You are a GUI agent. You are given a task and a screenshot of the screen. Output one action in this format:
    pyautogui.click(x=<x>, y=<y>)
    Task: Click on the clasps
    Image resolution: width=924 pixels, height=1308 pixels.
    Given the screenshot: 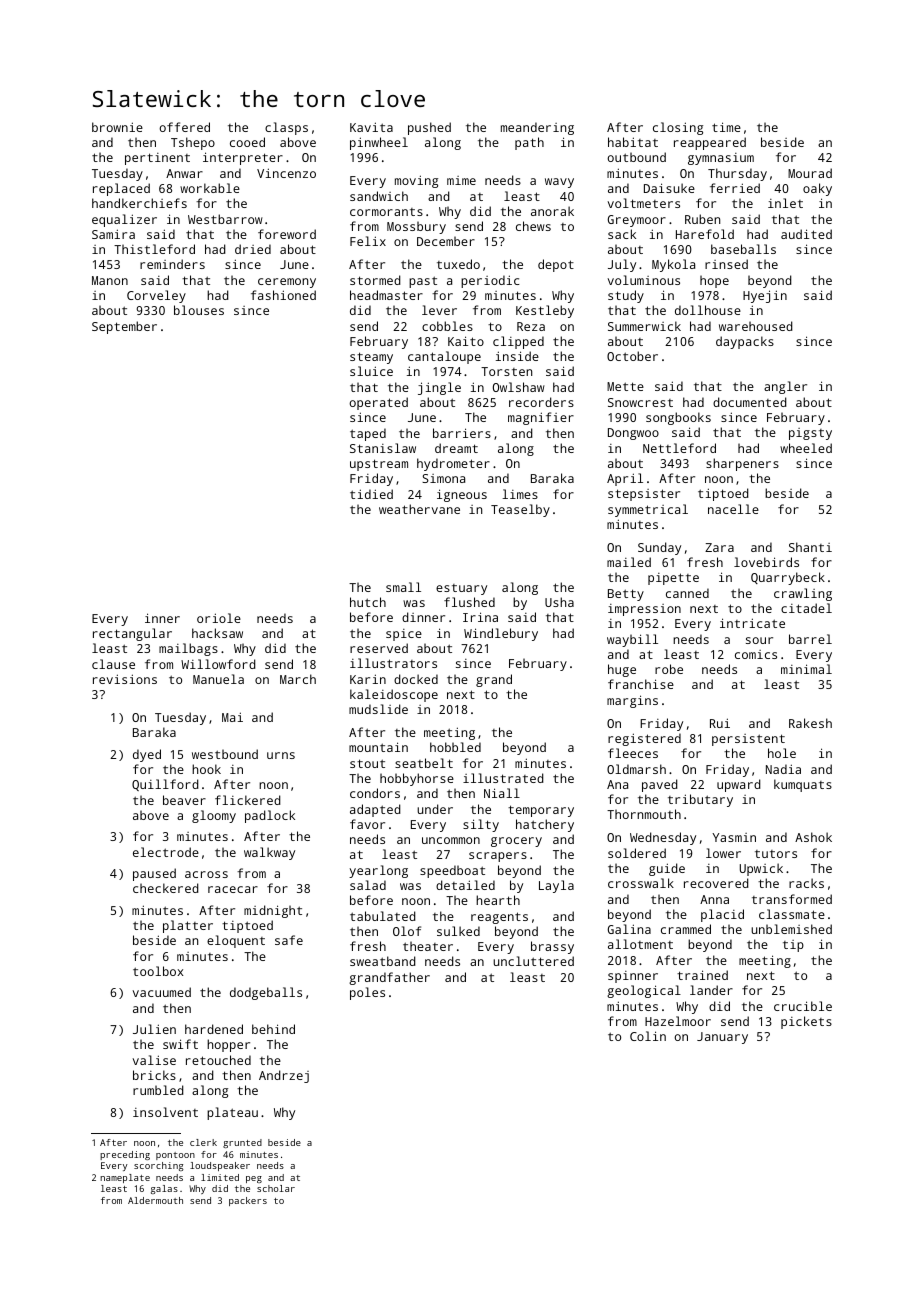 What is the action you would take?
    pyautogui.click(x=286, y=128)
